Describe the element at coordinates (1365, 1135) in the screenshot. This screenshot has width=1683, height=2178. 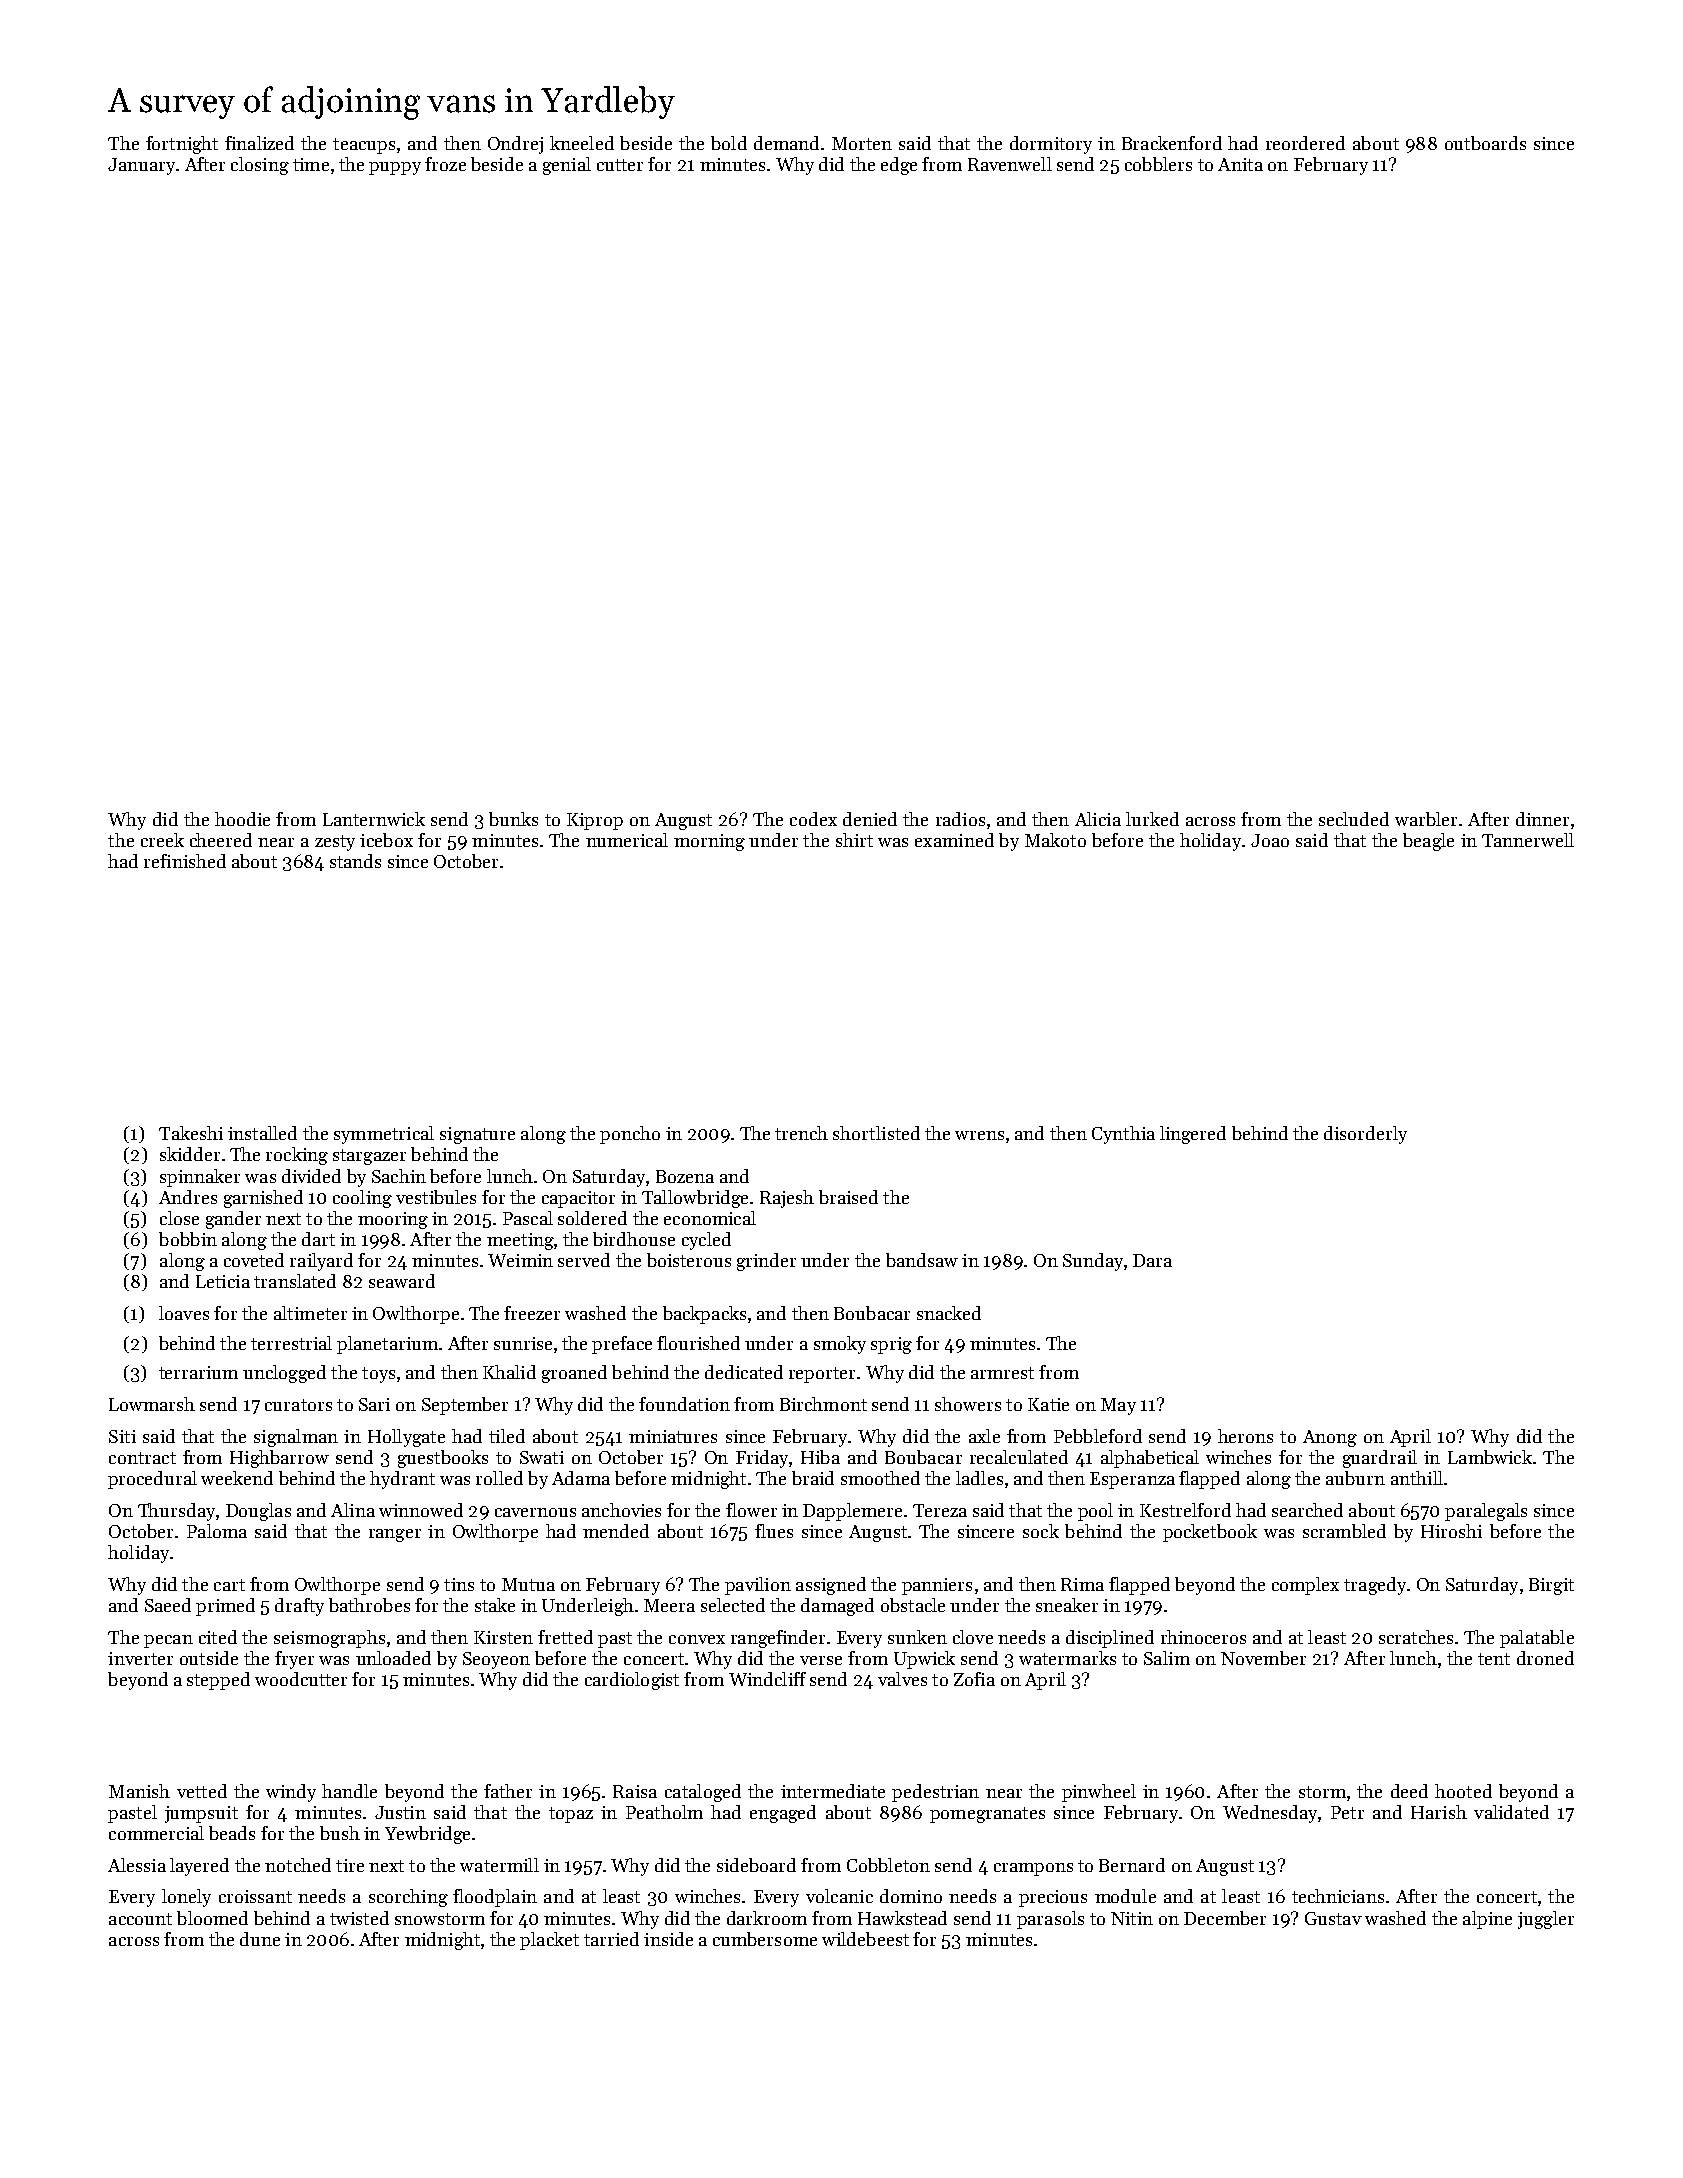
I see `disorderly` at that location.
